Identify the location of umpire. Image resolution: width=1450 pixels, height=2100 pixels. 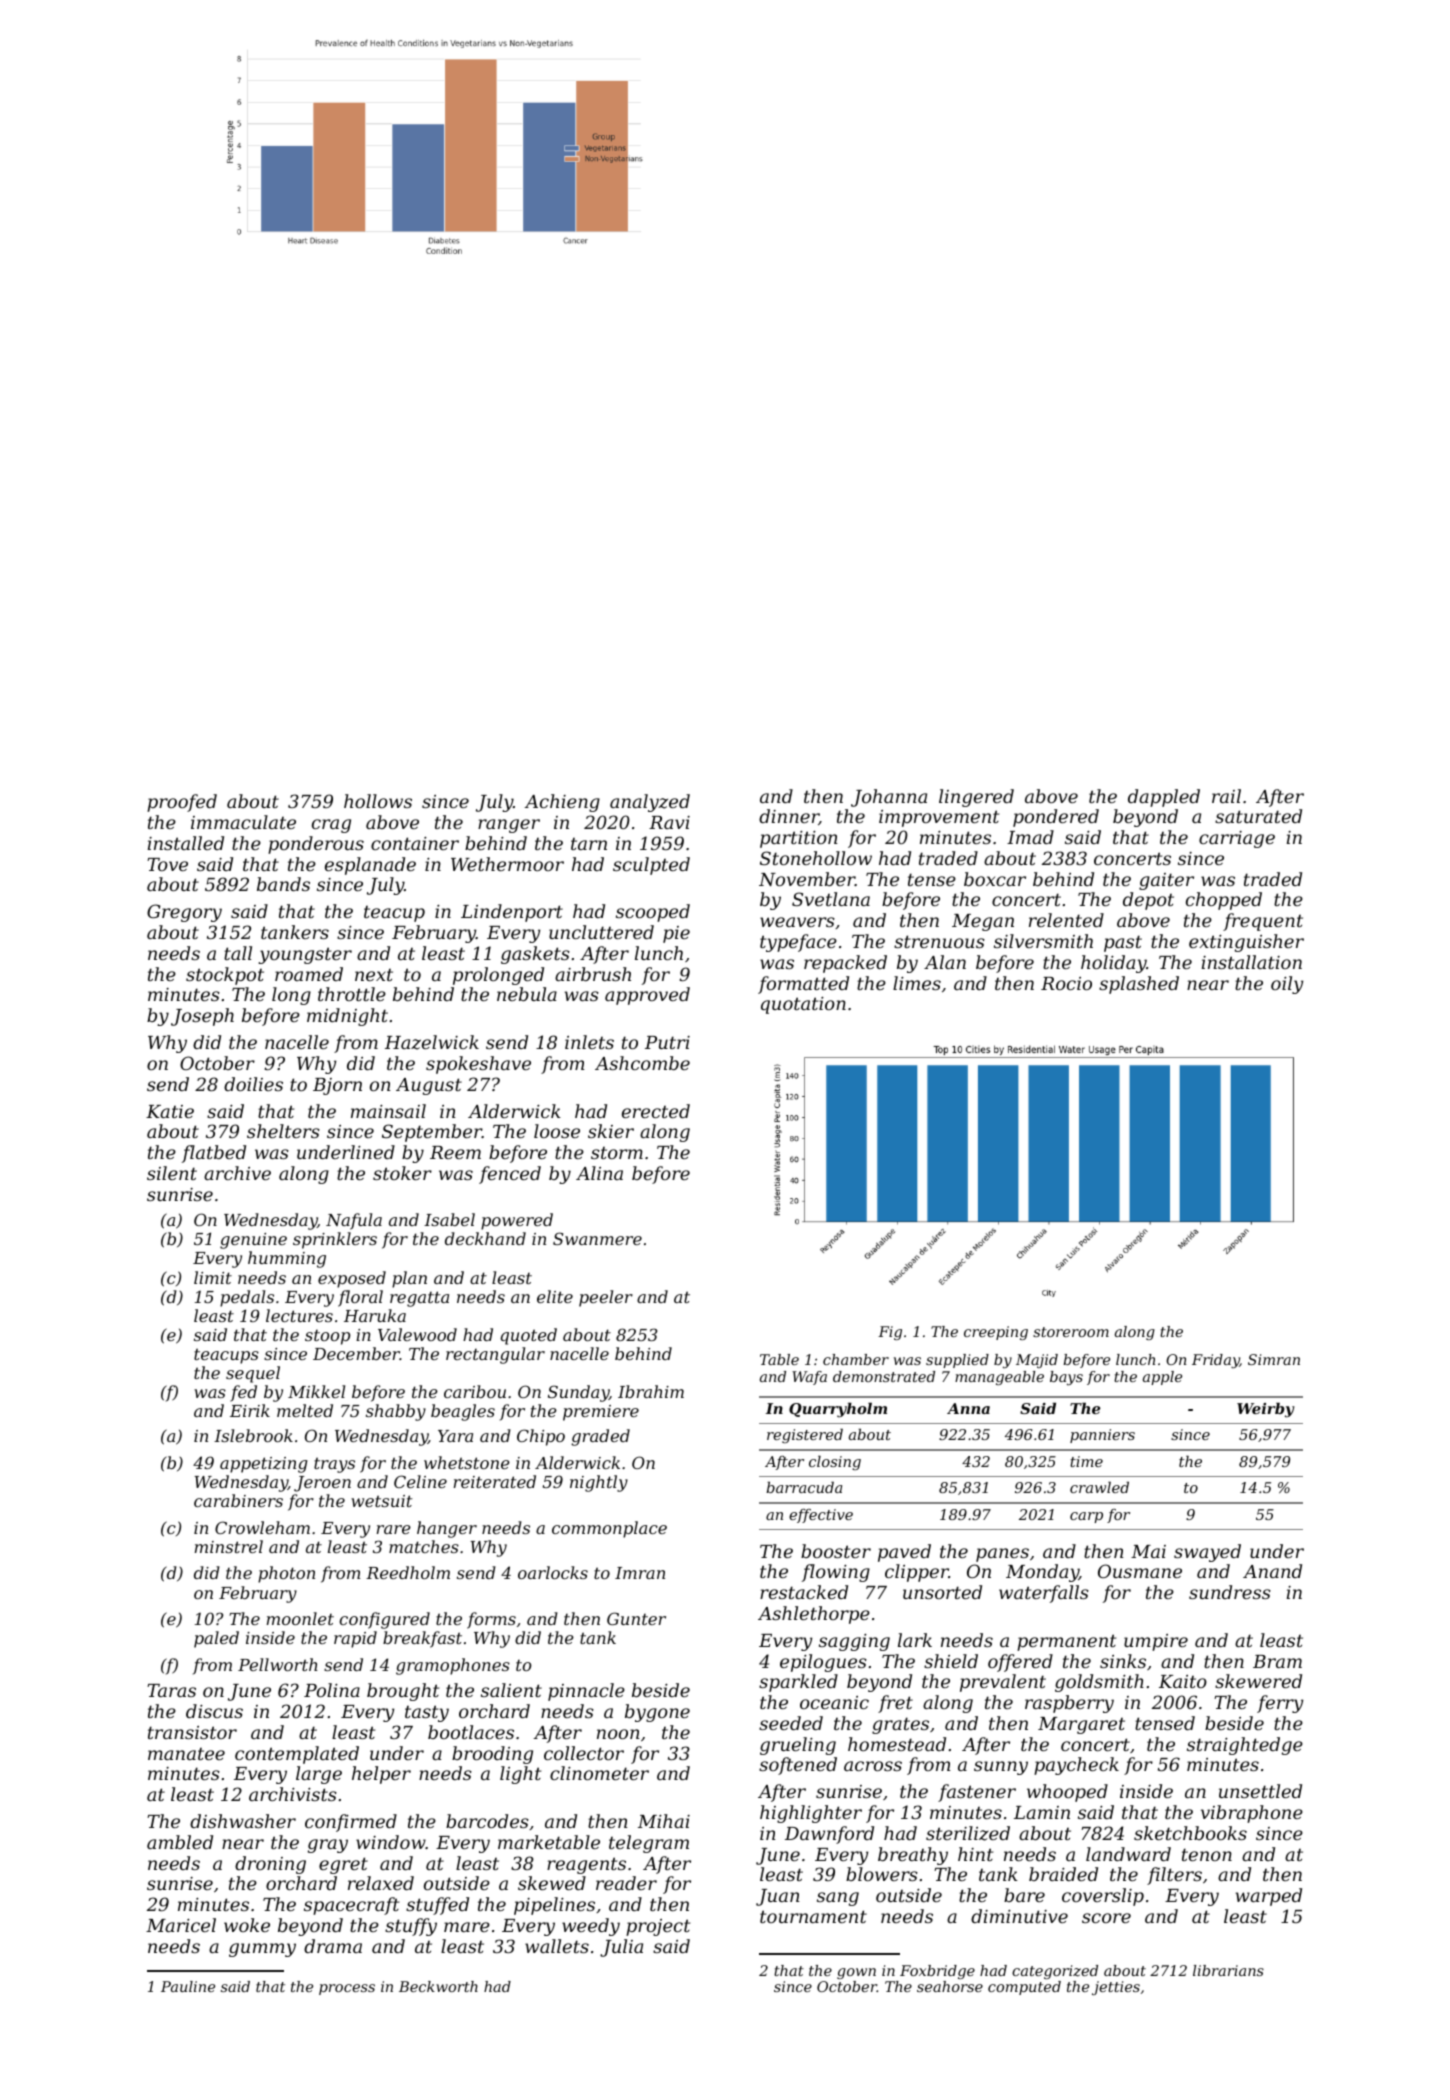
(1156, 1642).
